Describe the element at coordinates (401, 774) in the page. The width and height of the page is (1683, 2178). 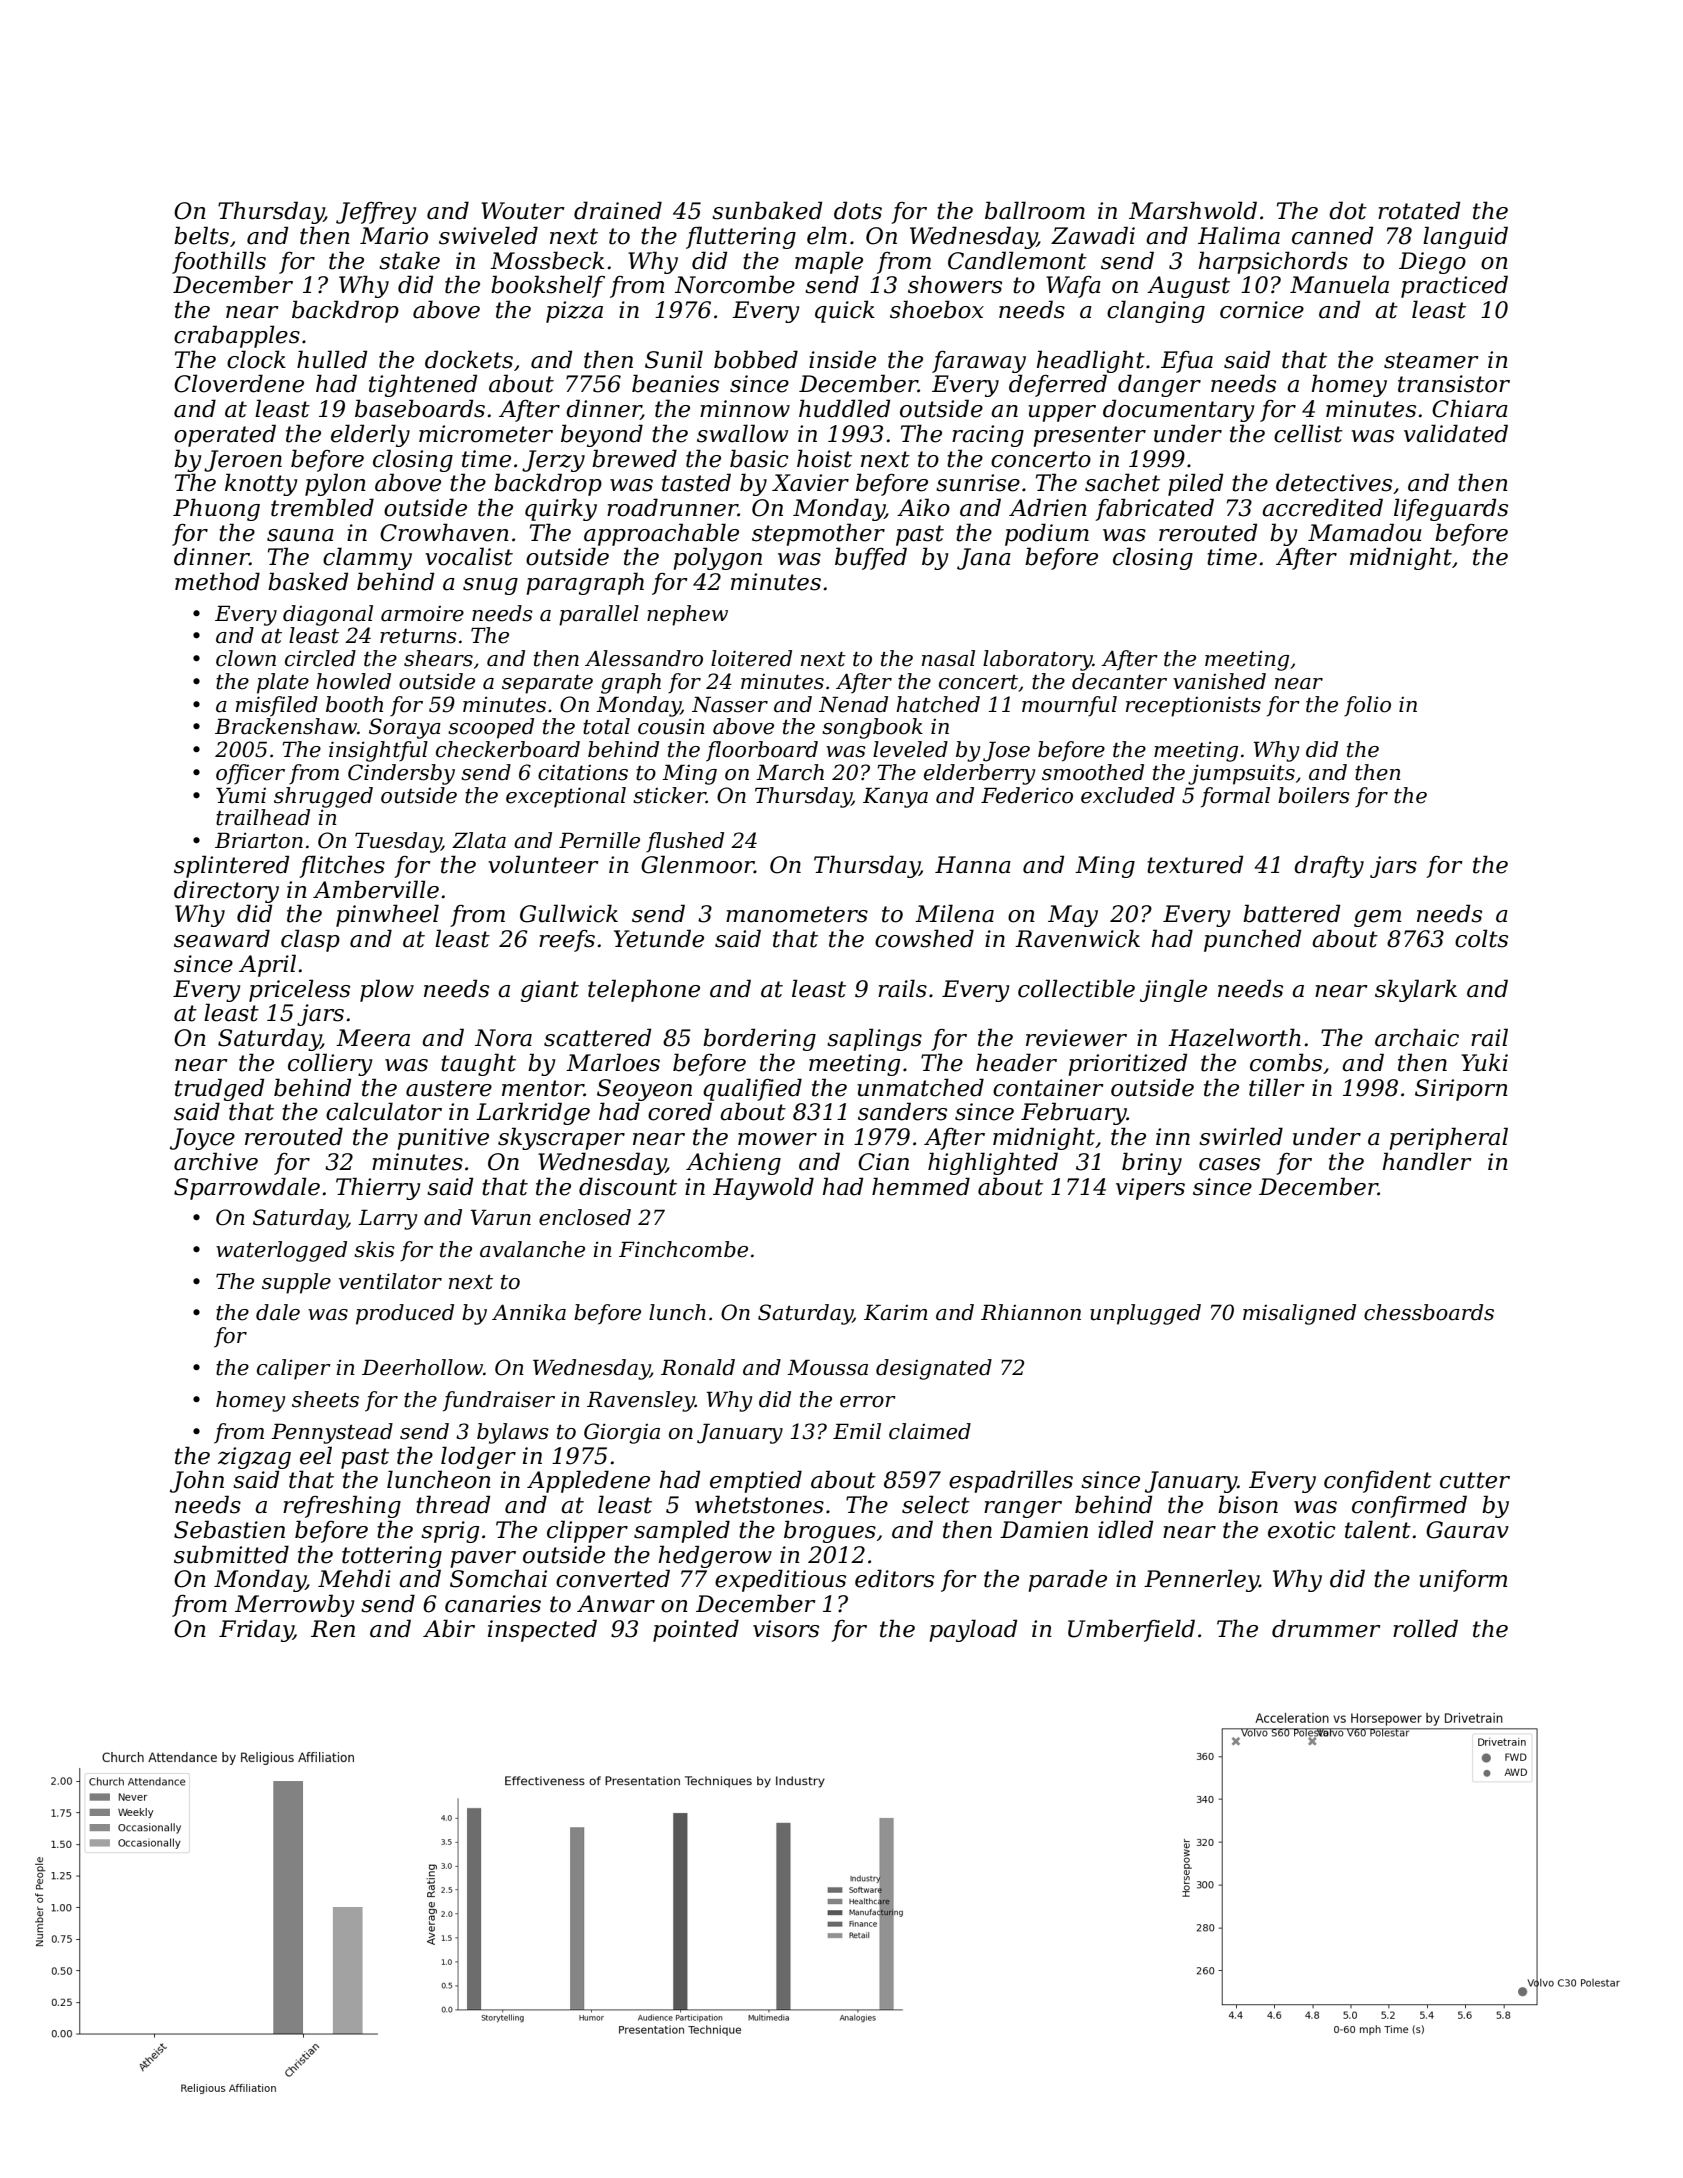
I see `Cindersby` at that location.
